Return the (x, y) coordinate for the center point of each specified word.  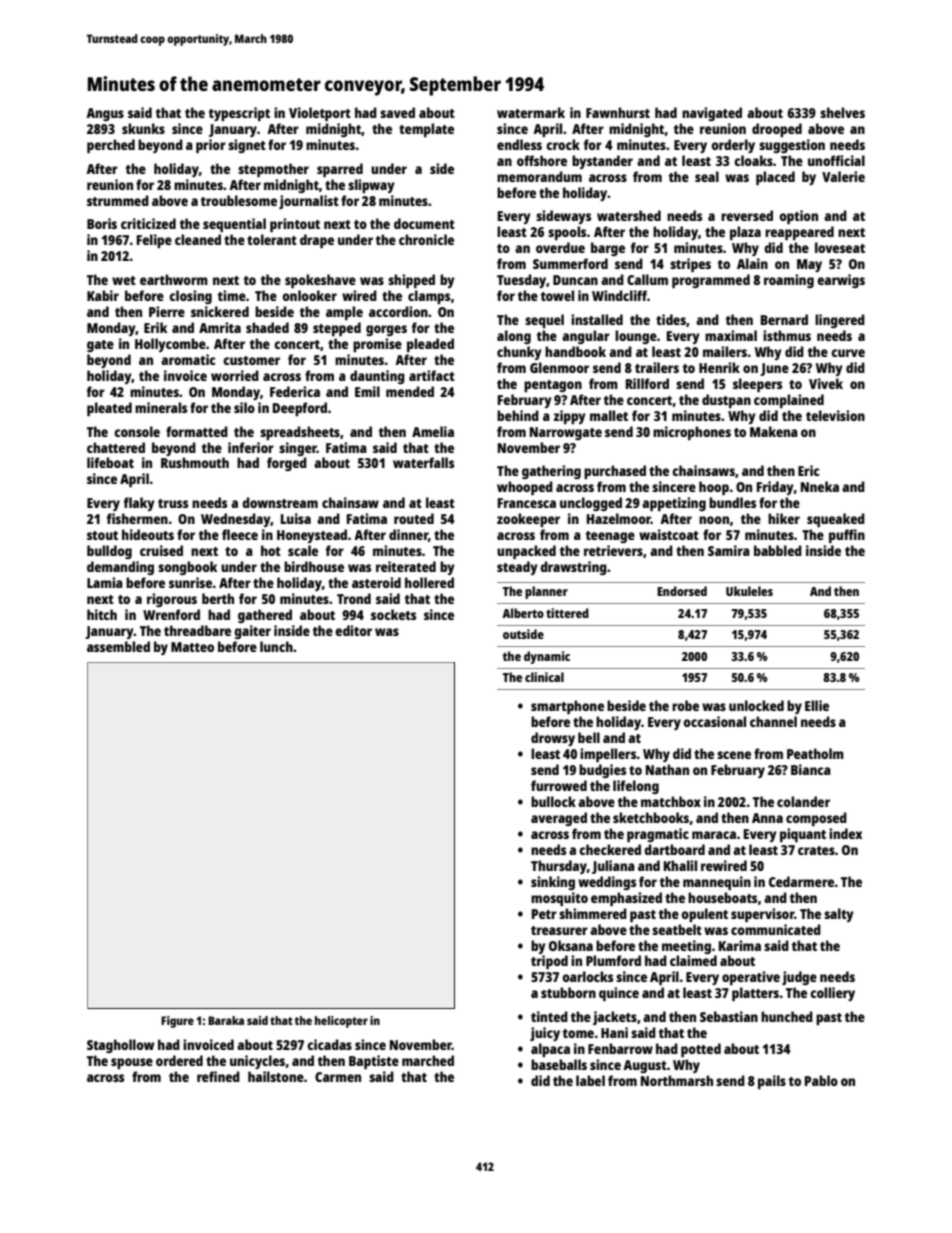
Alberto (523, 613)
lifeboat (110, 462)
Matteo (192, 647)
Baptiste (374, 1062)
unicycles (257, 1062)
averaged (559, 819)
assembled (118, 646)
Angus (105, 114)
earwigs (841, 281)
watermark (531, 112)
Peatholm (815, 753)
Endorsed (682, 591)
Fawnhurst (618, 112)
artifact (432, 375)
